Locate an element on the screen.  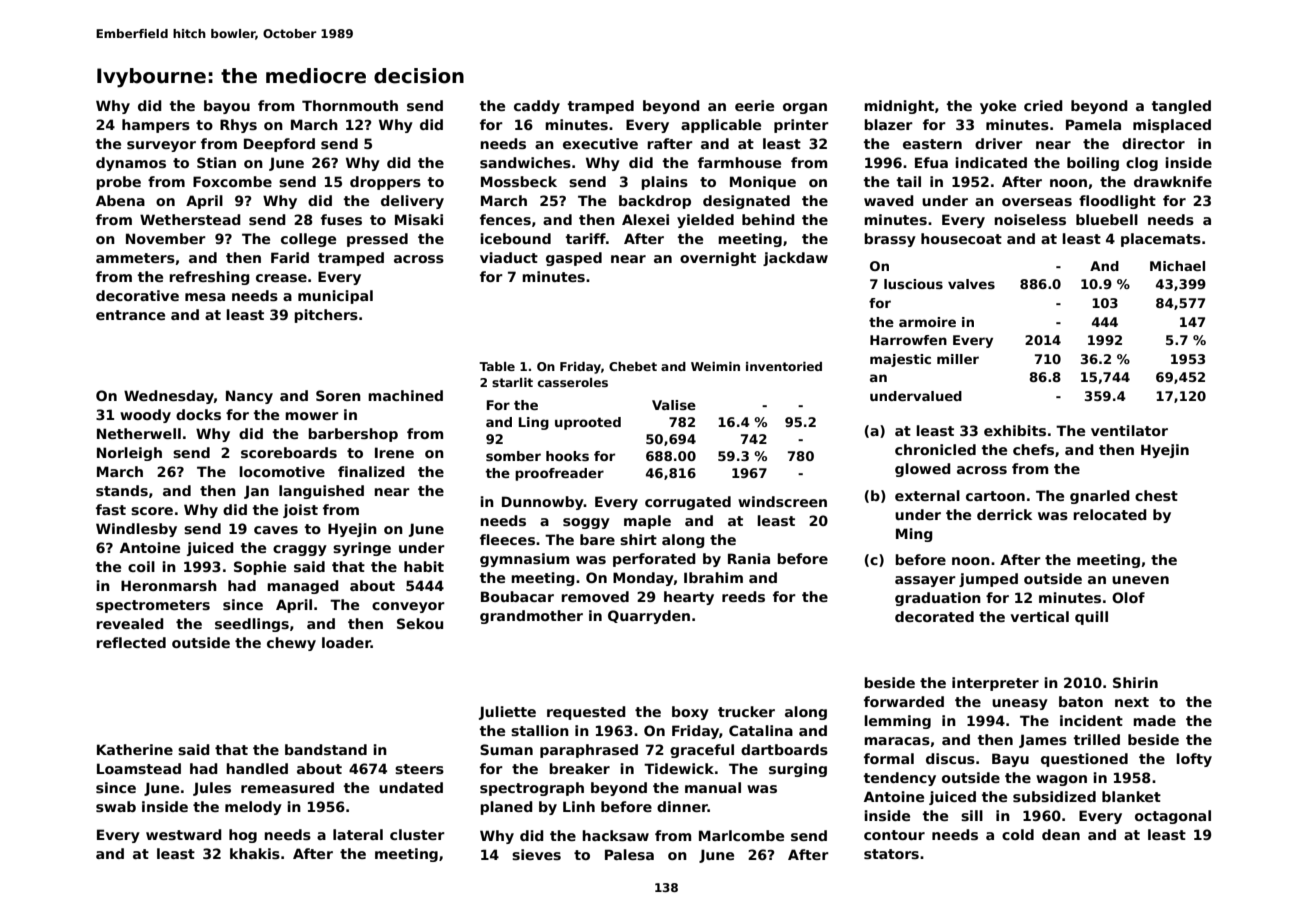
somber is located at coordinates (513, 456).
